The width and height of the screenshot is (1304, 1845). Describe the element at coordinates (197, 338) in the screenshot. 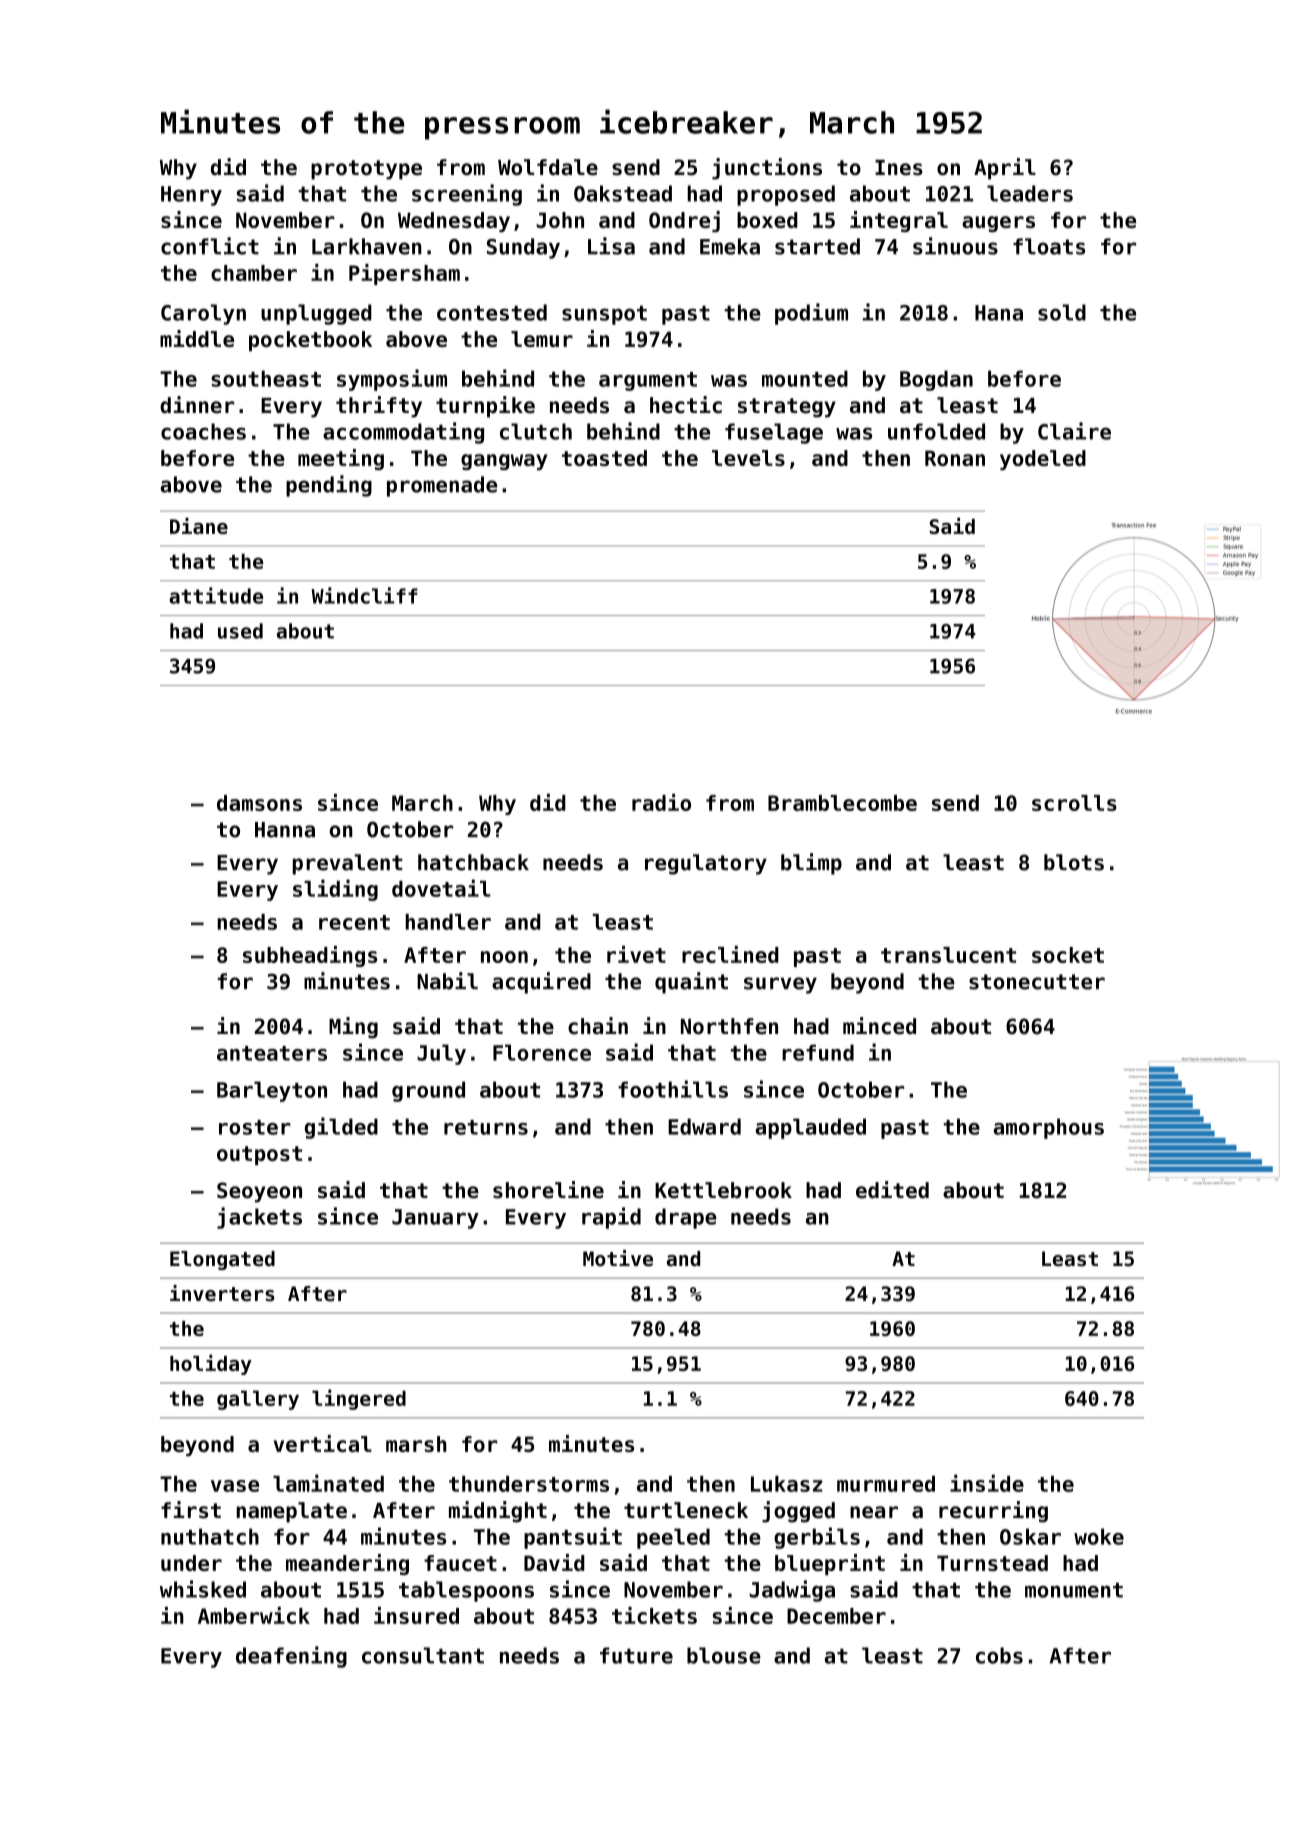

I see `middle` at that location.
